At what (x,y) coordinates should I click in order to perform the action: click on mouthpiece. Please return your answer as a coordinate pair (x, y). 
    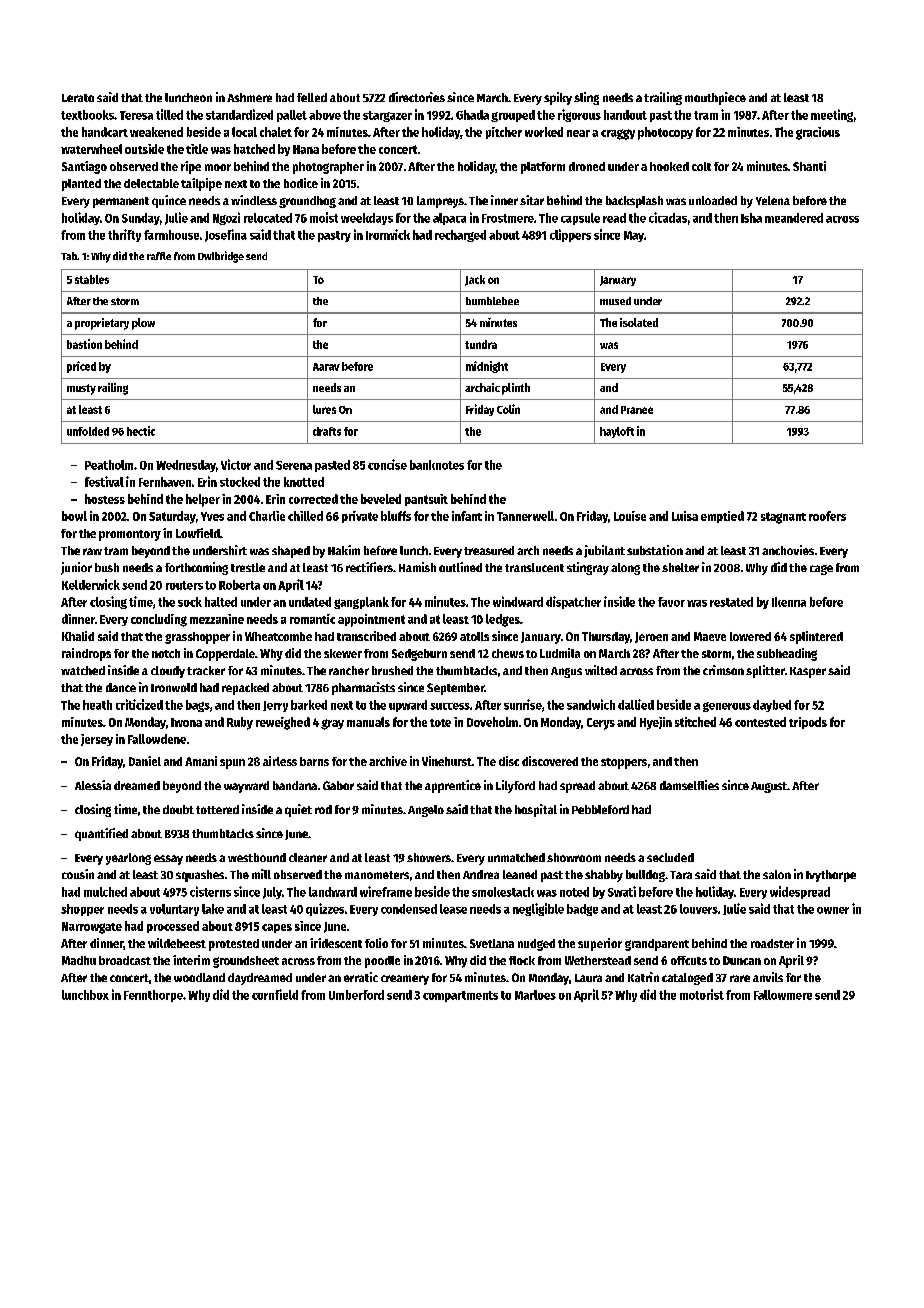
    Looking at the image, I should click on (715, 98).
